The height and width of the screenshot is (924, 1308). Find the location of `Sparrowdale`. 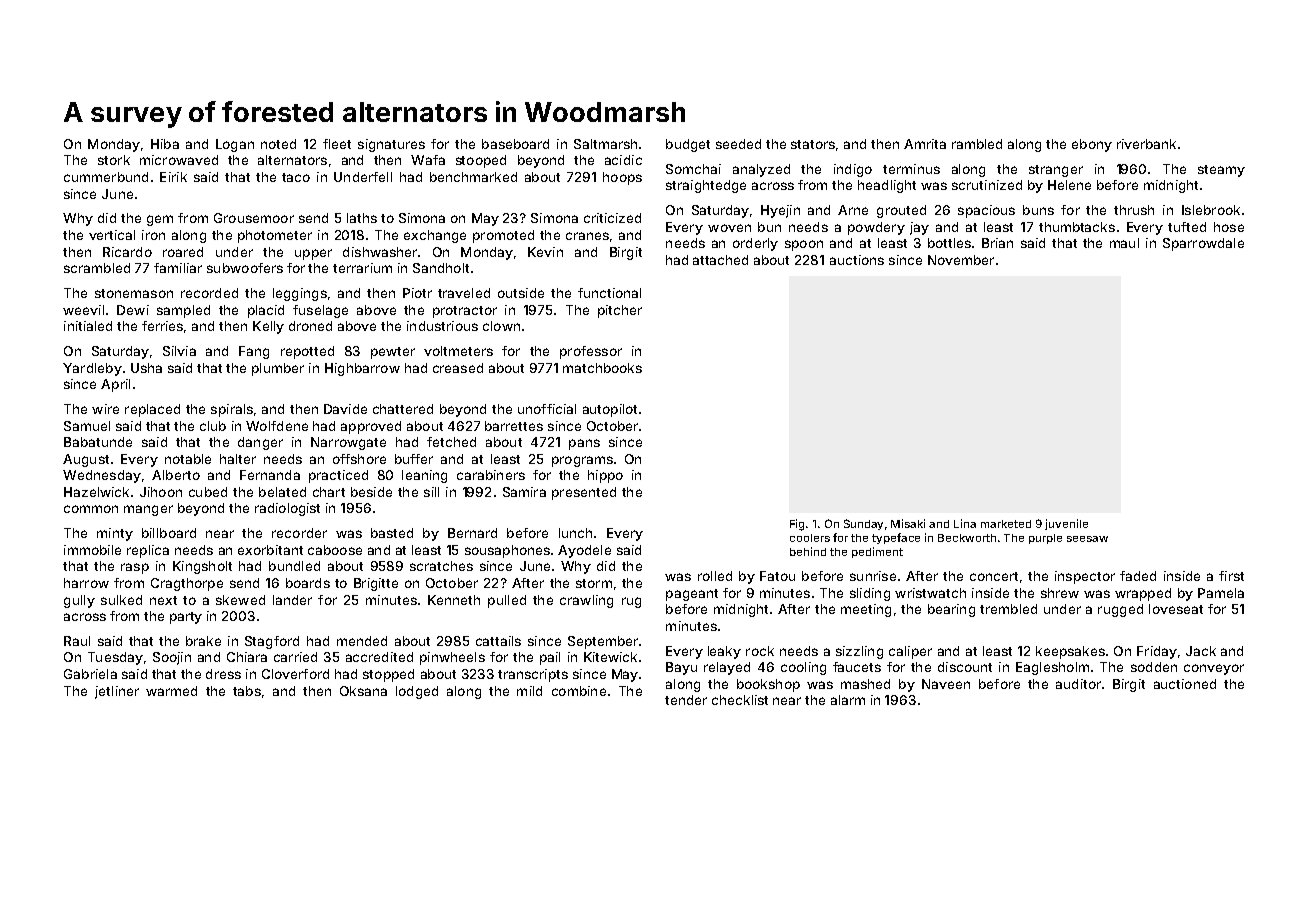

Sparrowdale is located at coordinates (1203, 244).
